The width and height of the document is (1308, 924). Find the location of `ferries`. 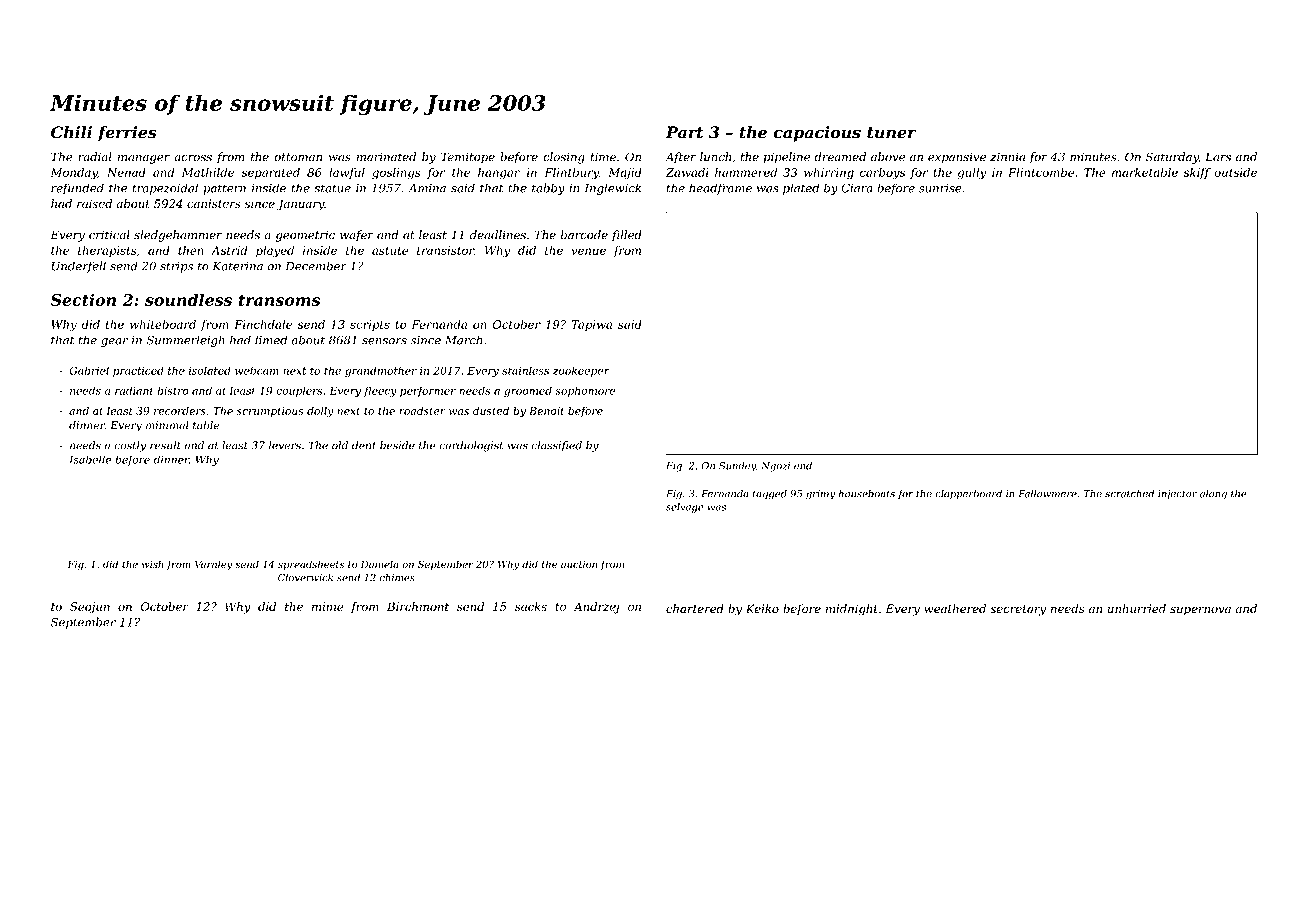

ferries is located at coordinates (127, 133).
